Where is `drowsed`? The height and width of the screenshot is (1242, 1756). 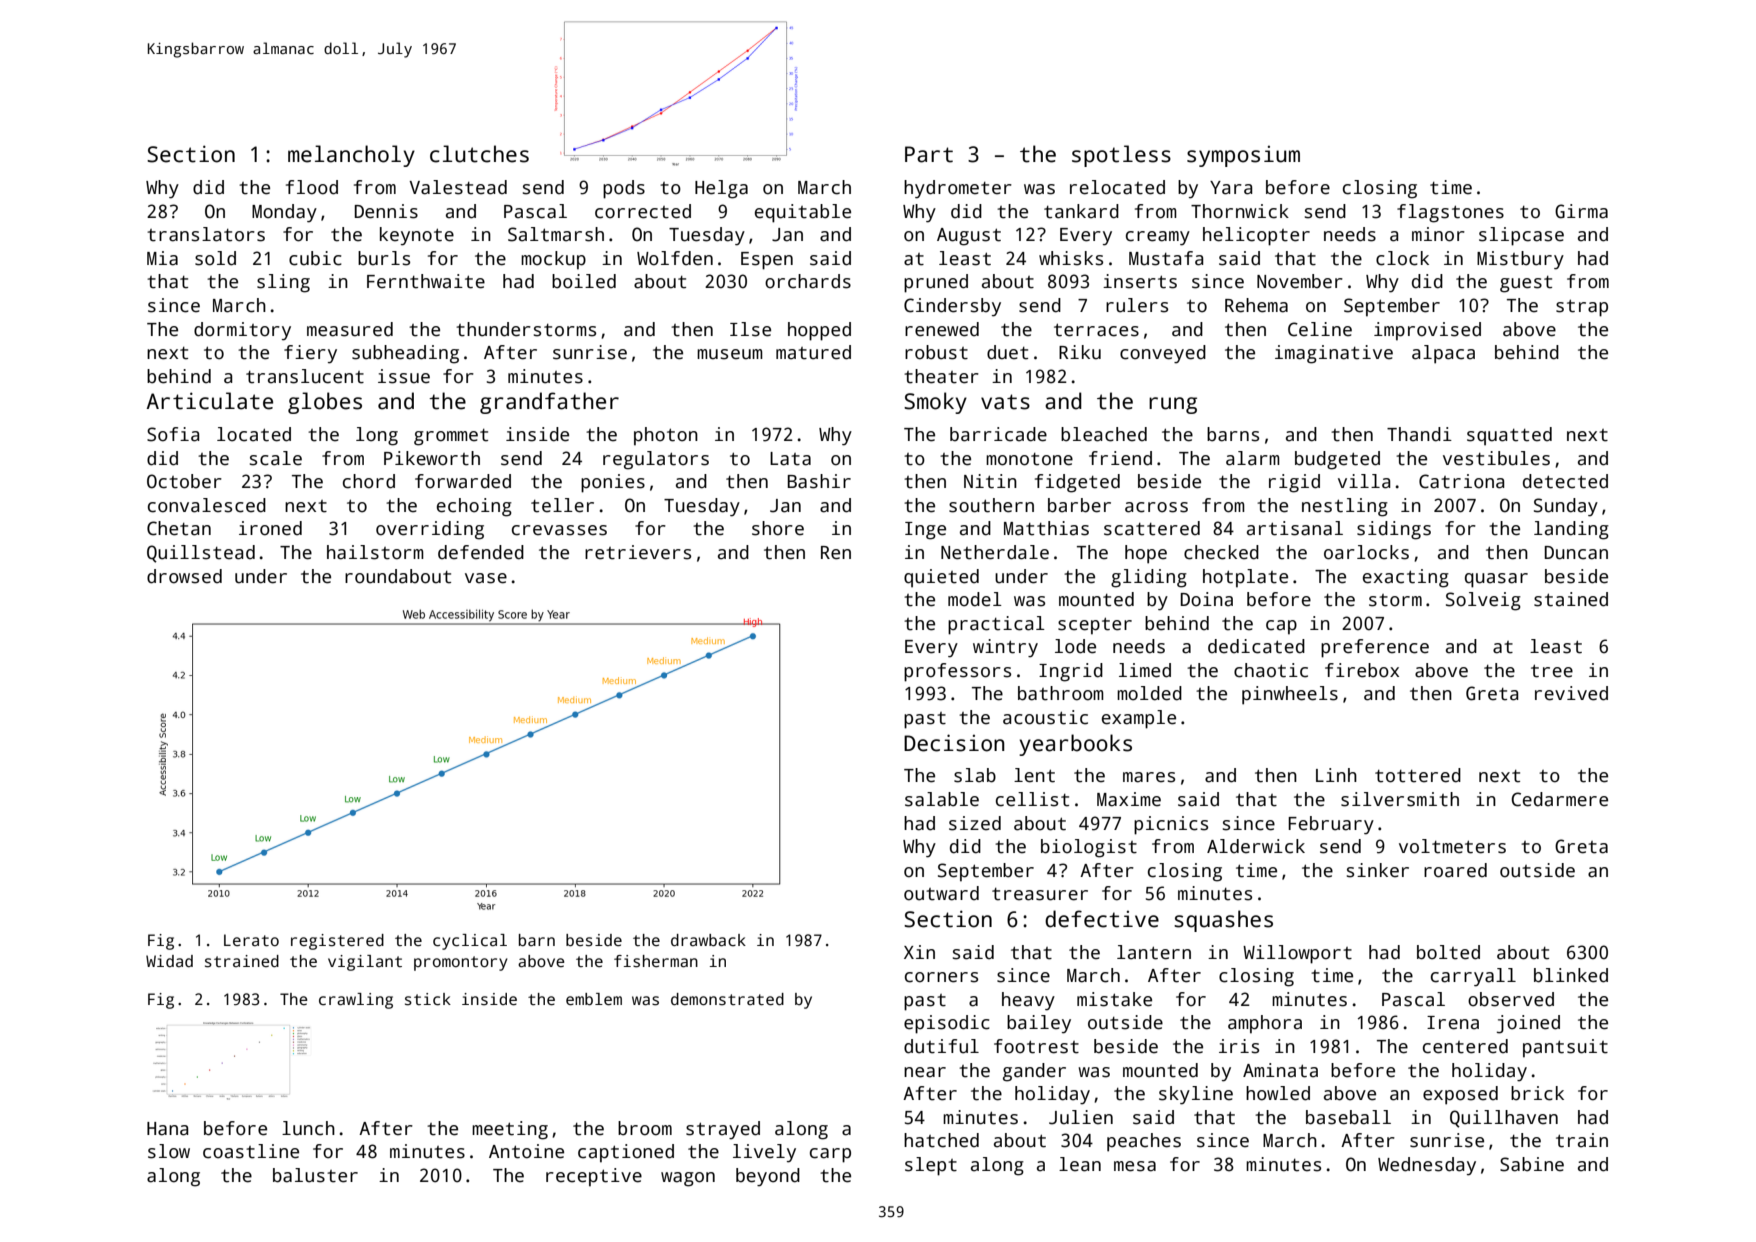 drowsed is located at coordinates (184, 576).
